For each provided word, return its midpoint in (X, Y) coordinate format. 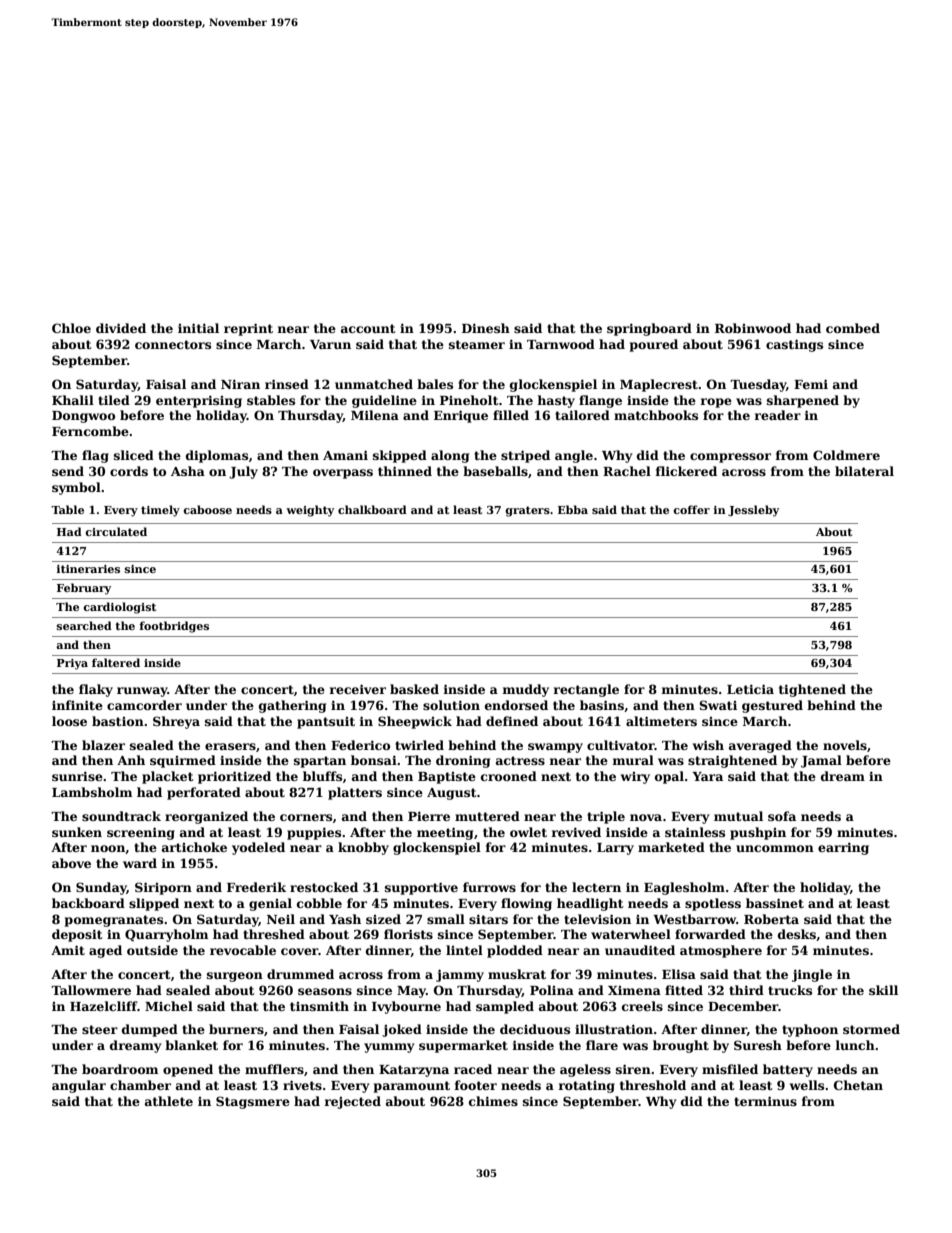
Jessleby (753, 511)
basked (414, 689)
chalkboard (372, 509)
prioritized (234, 777)
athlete (169, 1101)
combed (853, 328)
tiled (114, 400)
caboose (207, 509)
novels (845, 745)
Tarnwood (561, 344)
